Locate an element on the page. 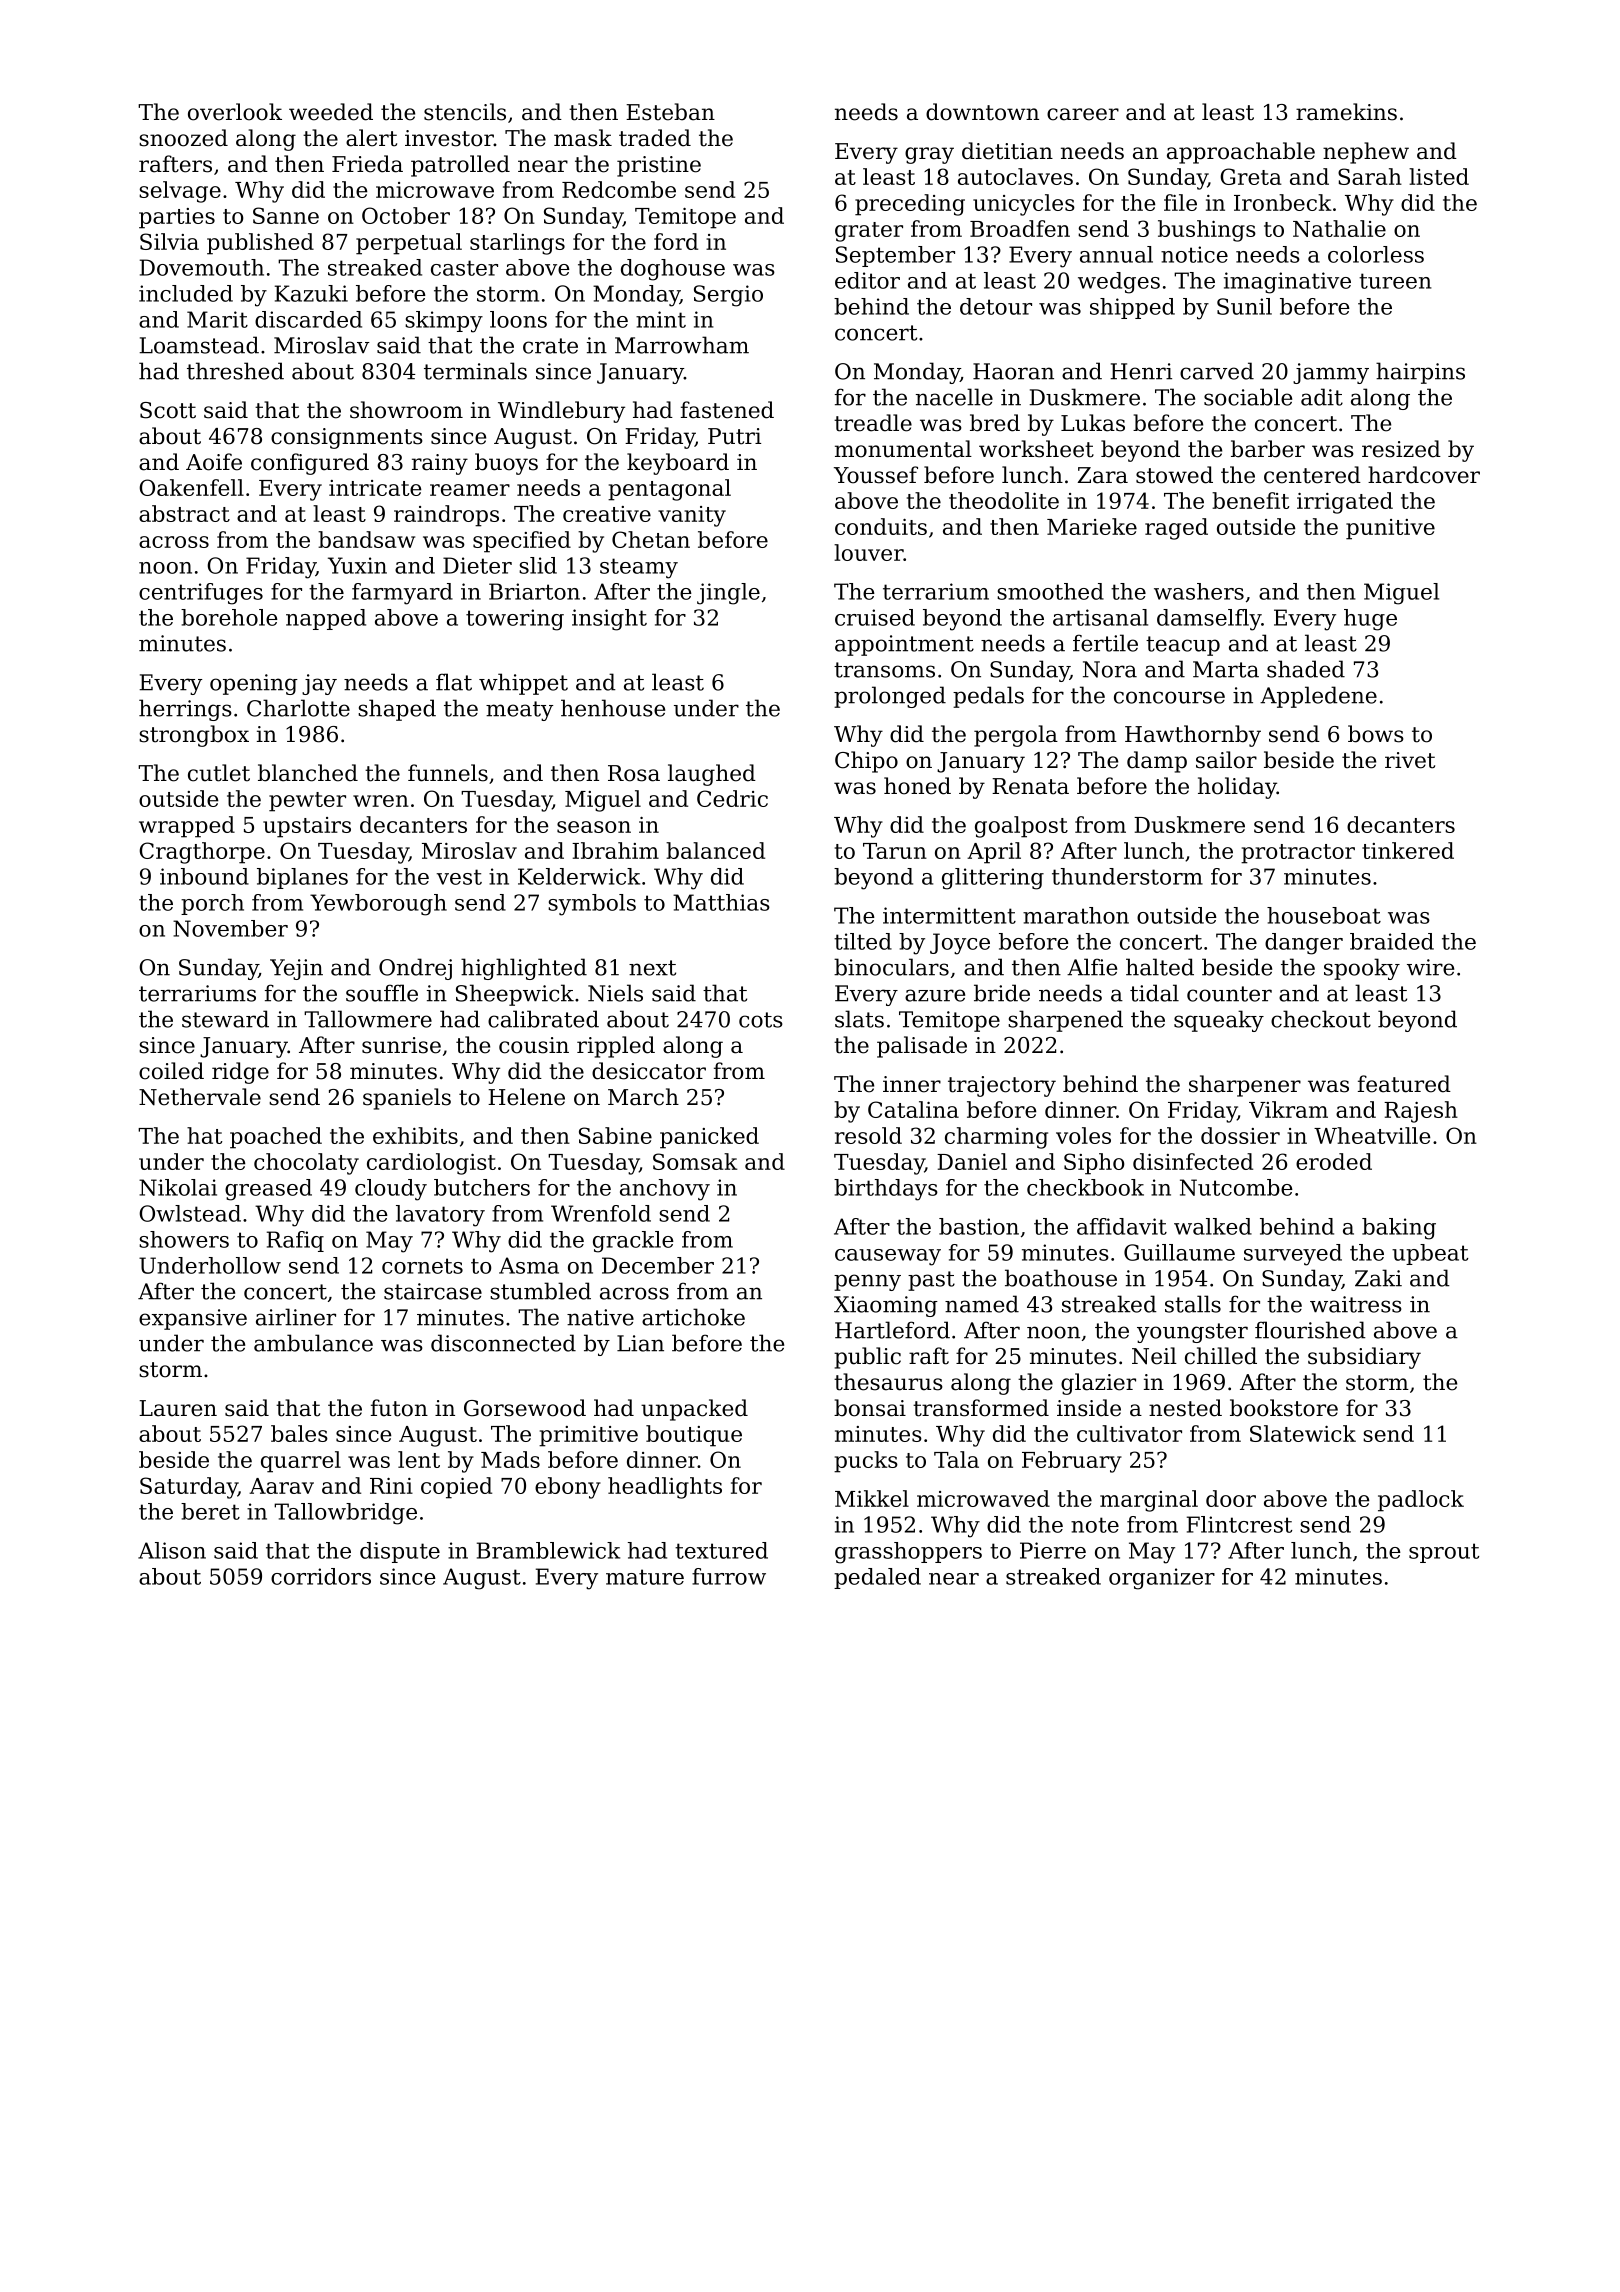 The image size is (1620, 2292). Catalina is located at coordinates (913, 1109).
